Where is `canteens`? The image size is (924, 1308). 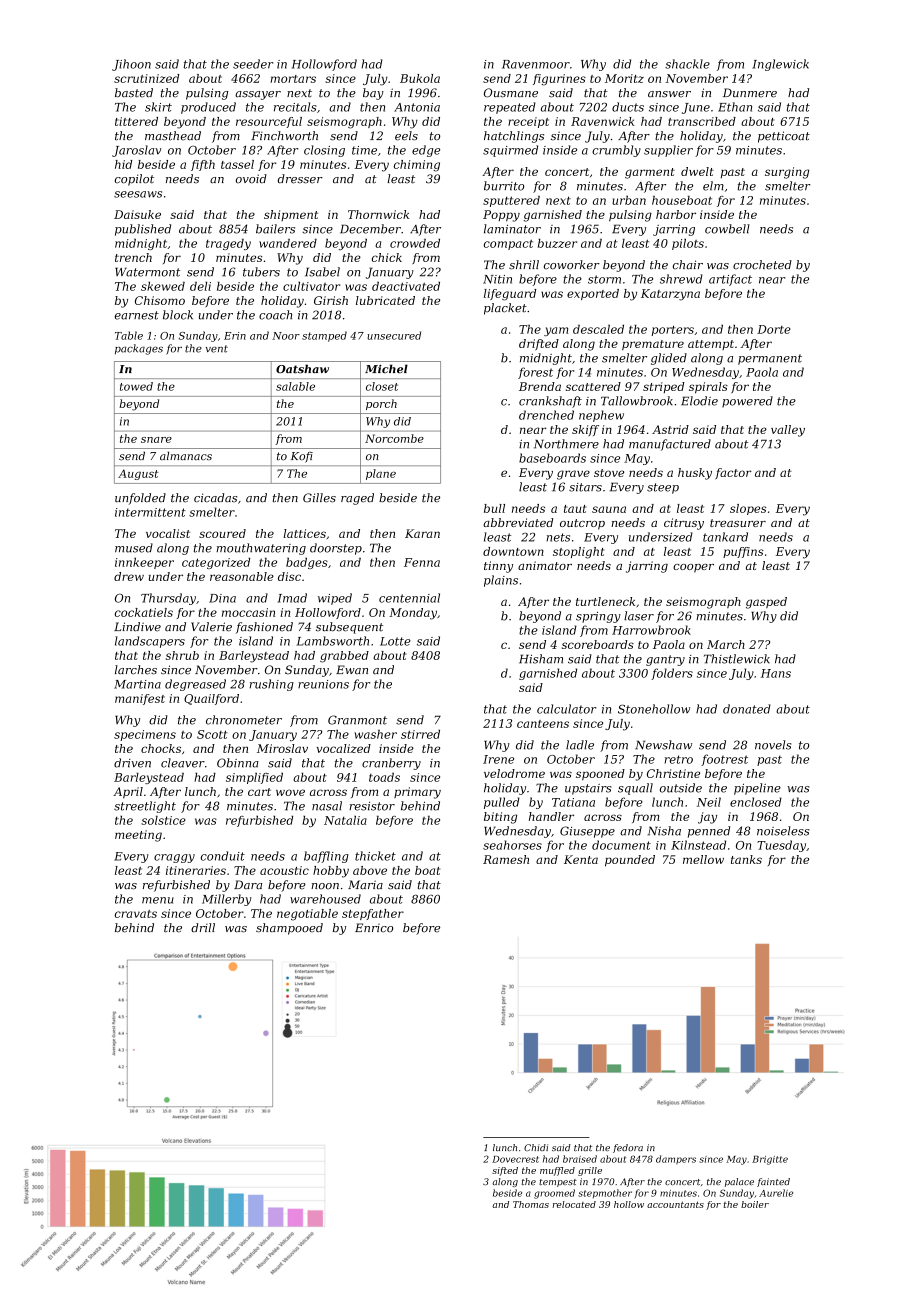
canteens is located at coordinates (543, 724).
